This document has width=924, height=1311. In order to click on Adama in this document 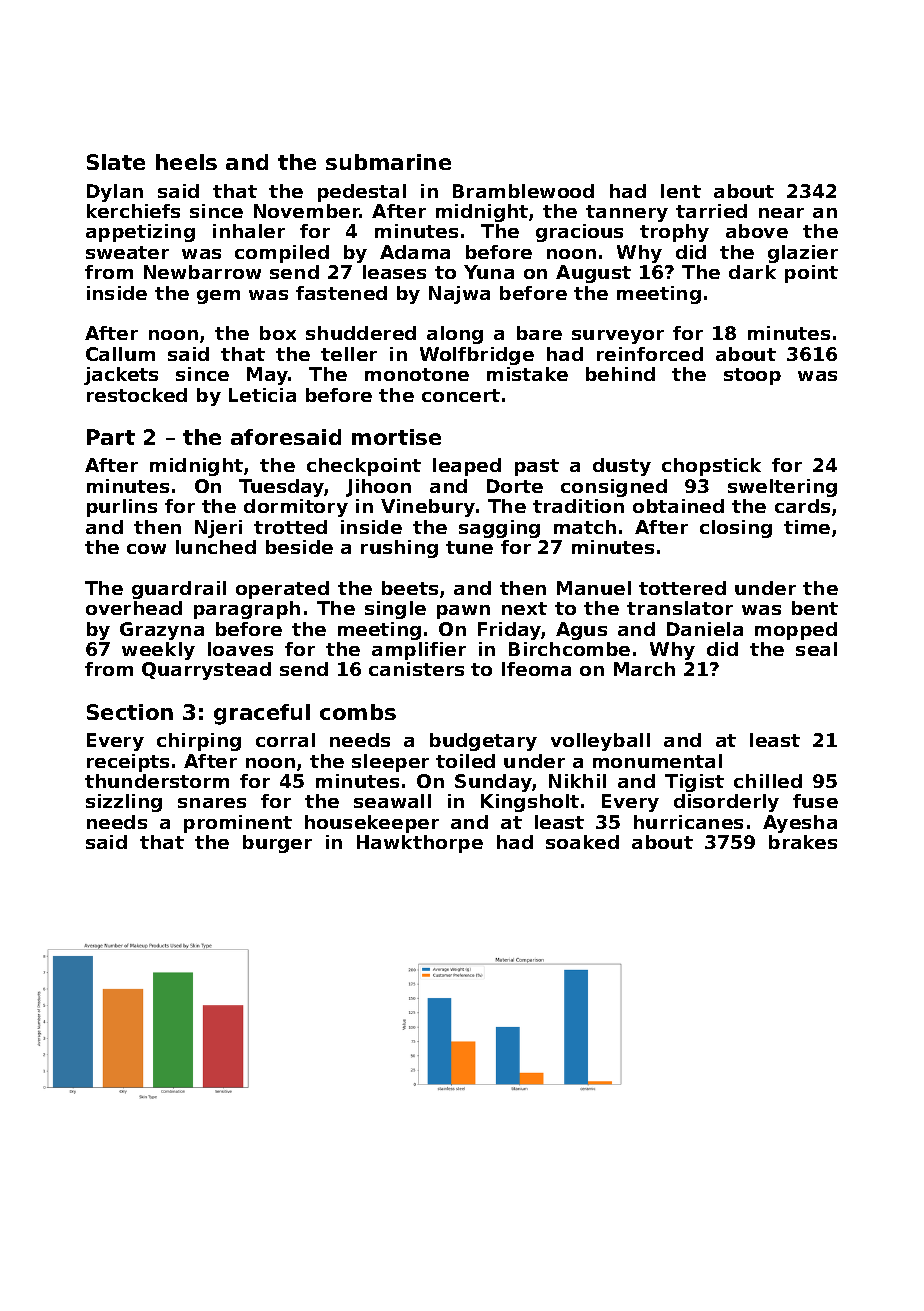, I will do `click(415, 252)`.
